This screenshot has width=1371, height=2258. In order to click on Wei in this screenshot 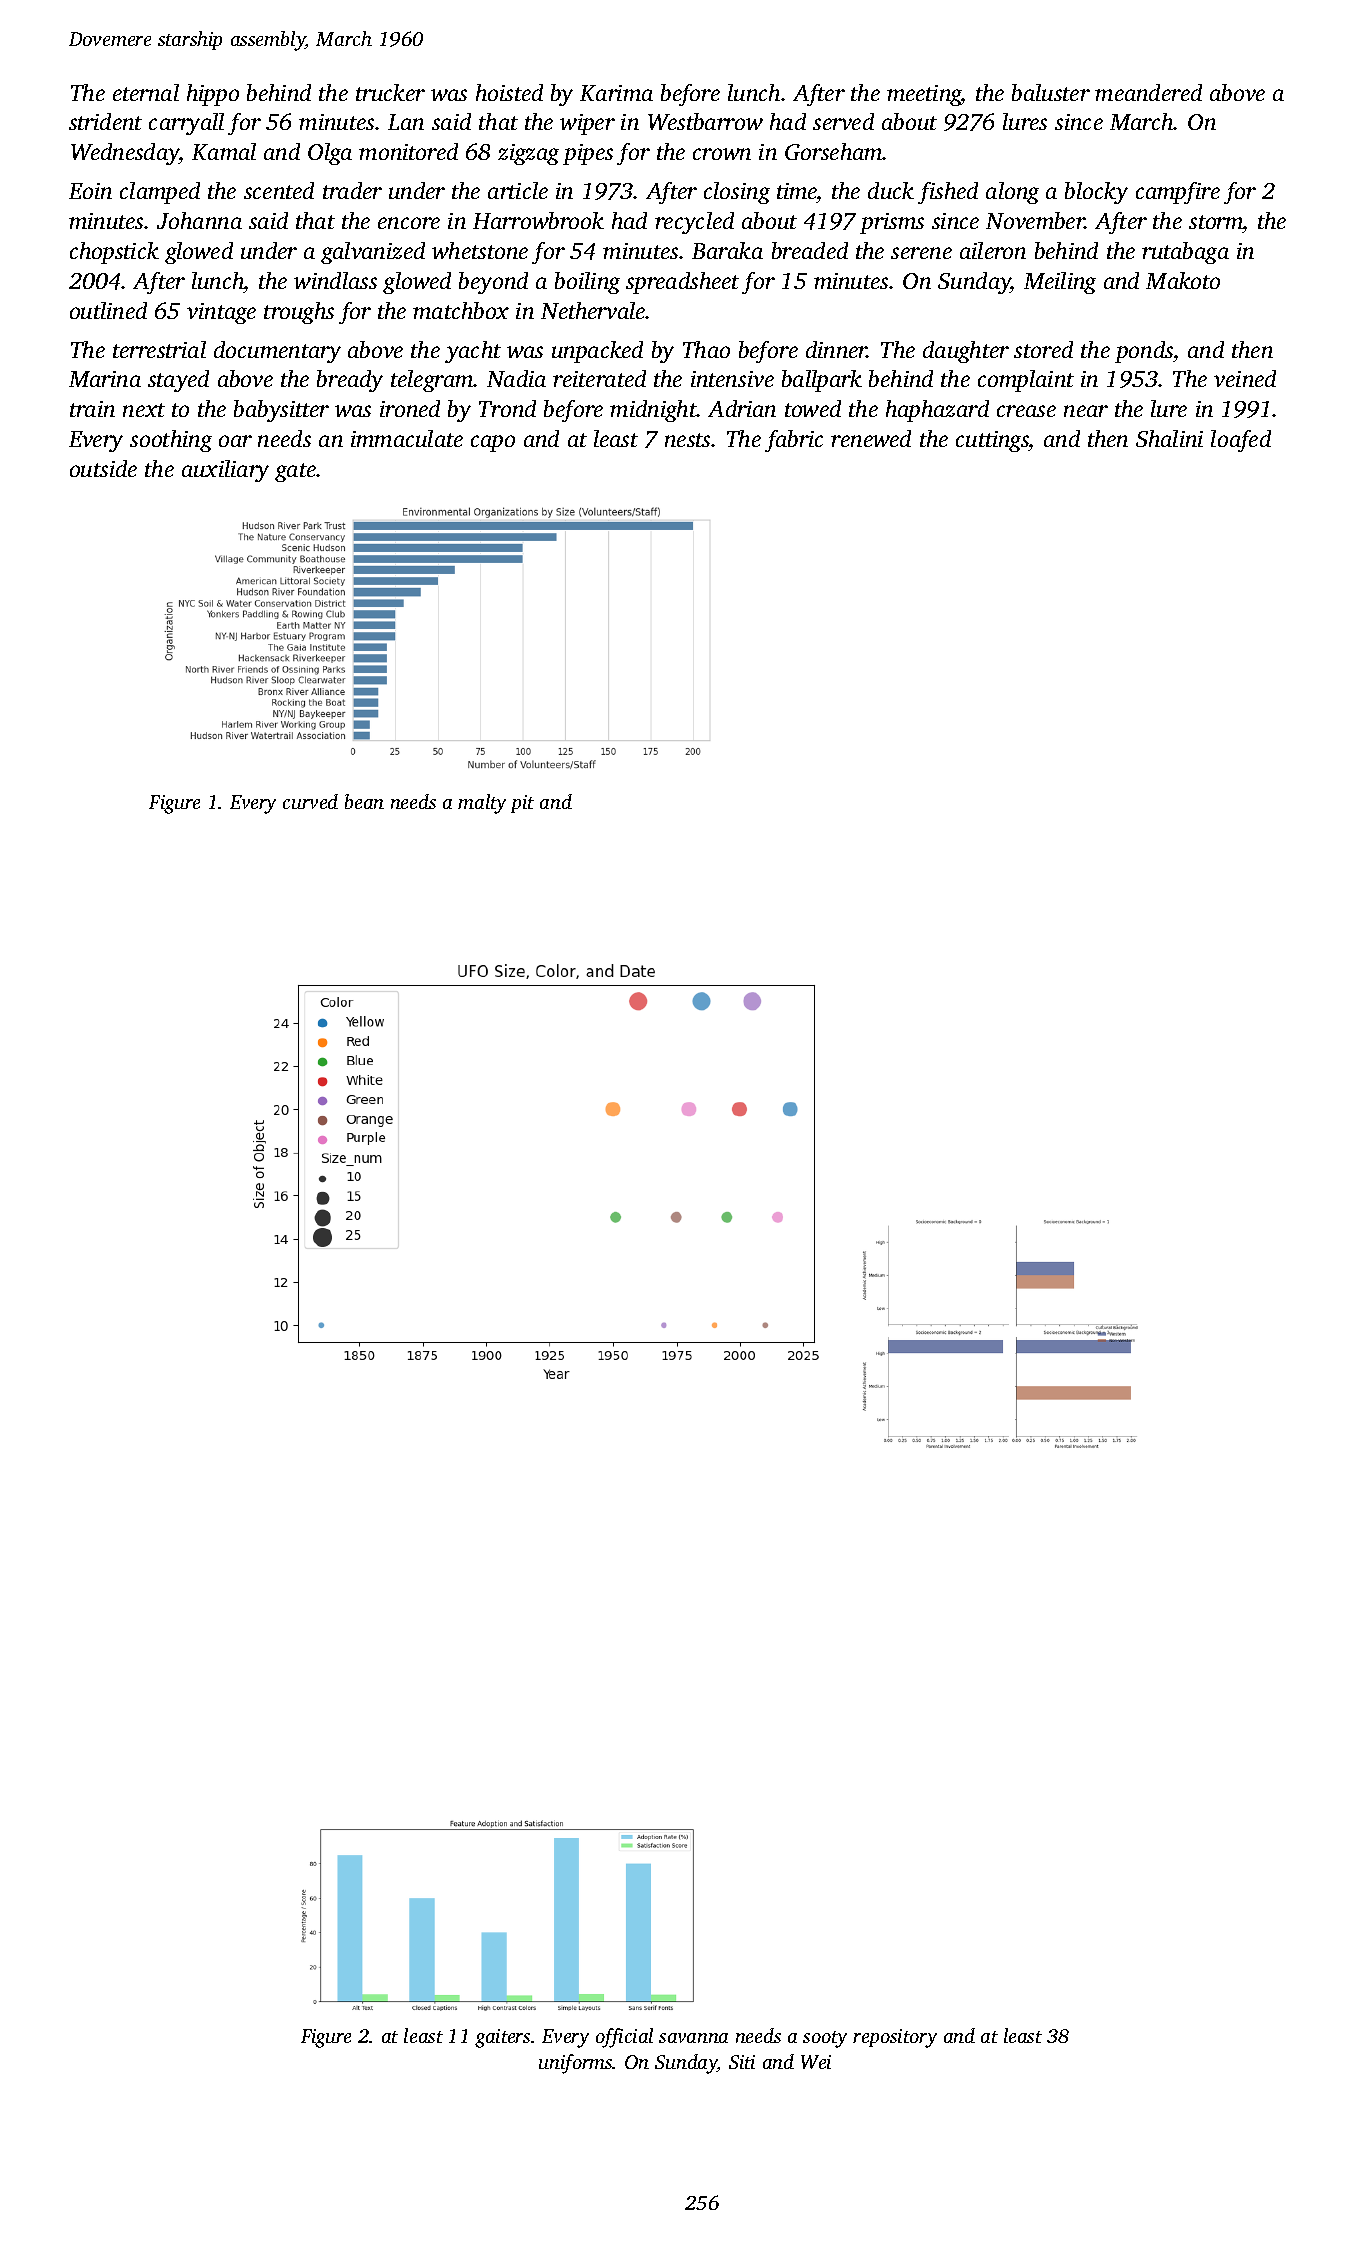, I will do `click(816, 2062)`.
